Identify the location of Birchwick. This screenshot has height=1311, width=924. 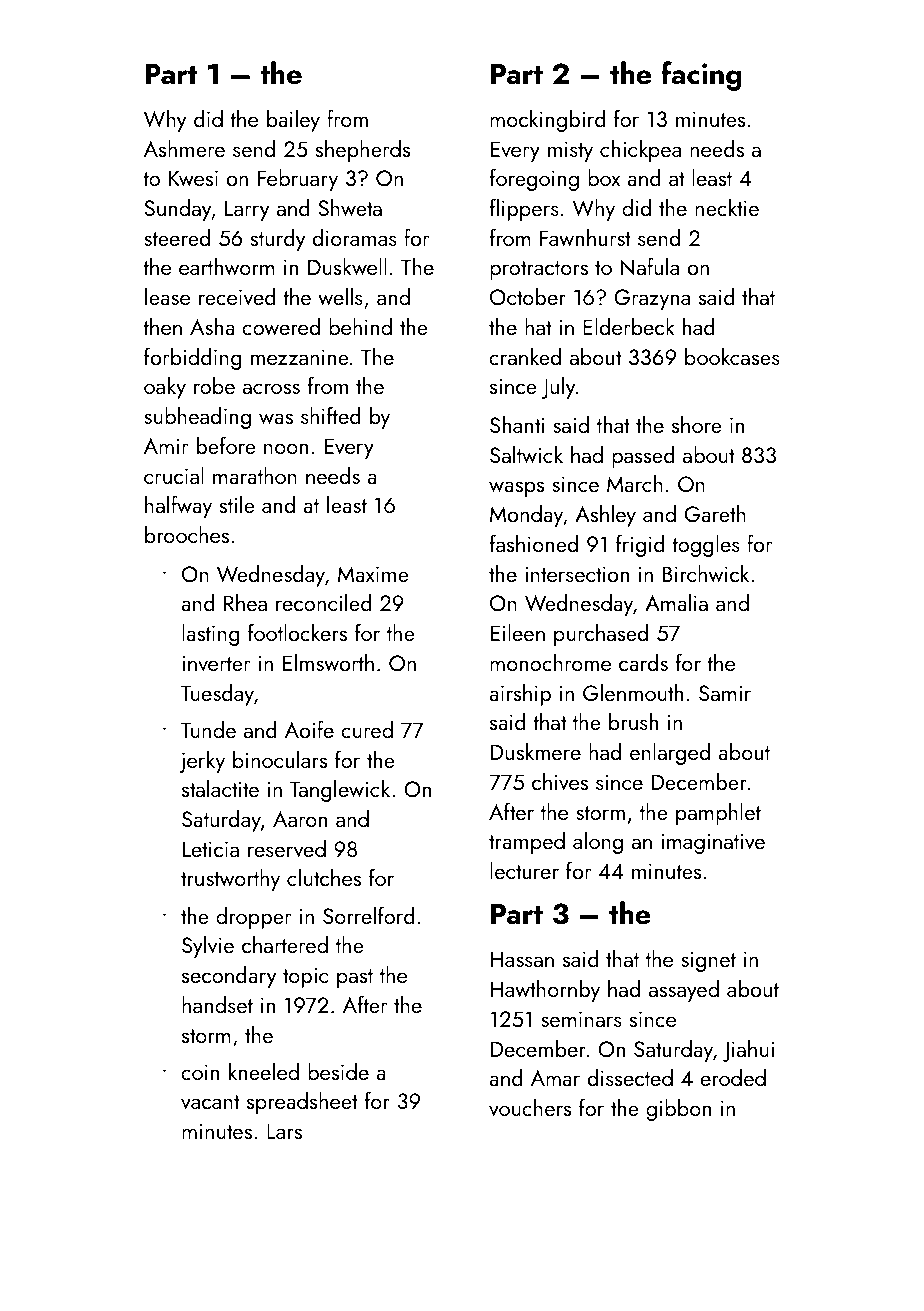
(706, 573).
